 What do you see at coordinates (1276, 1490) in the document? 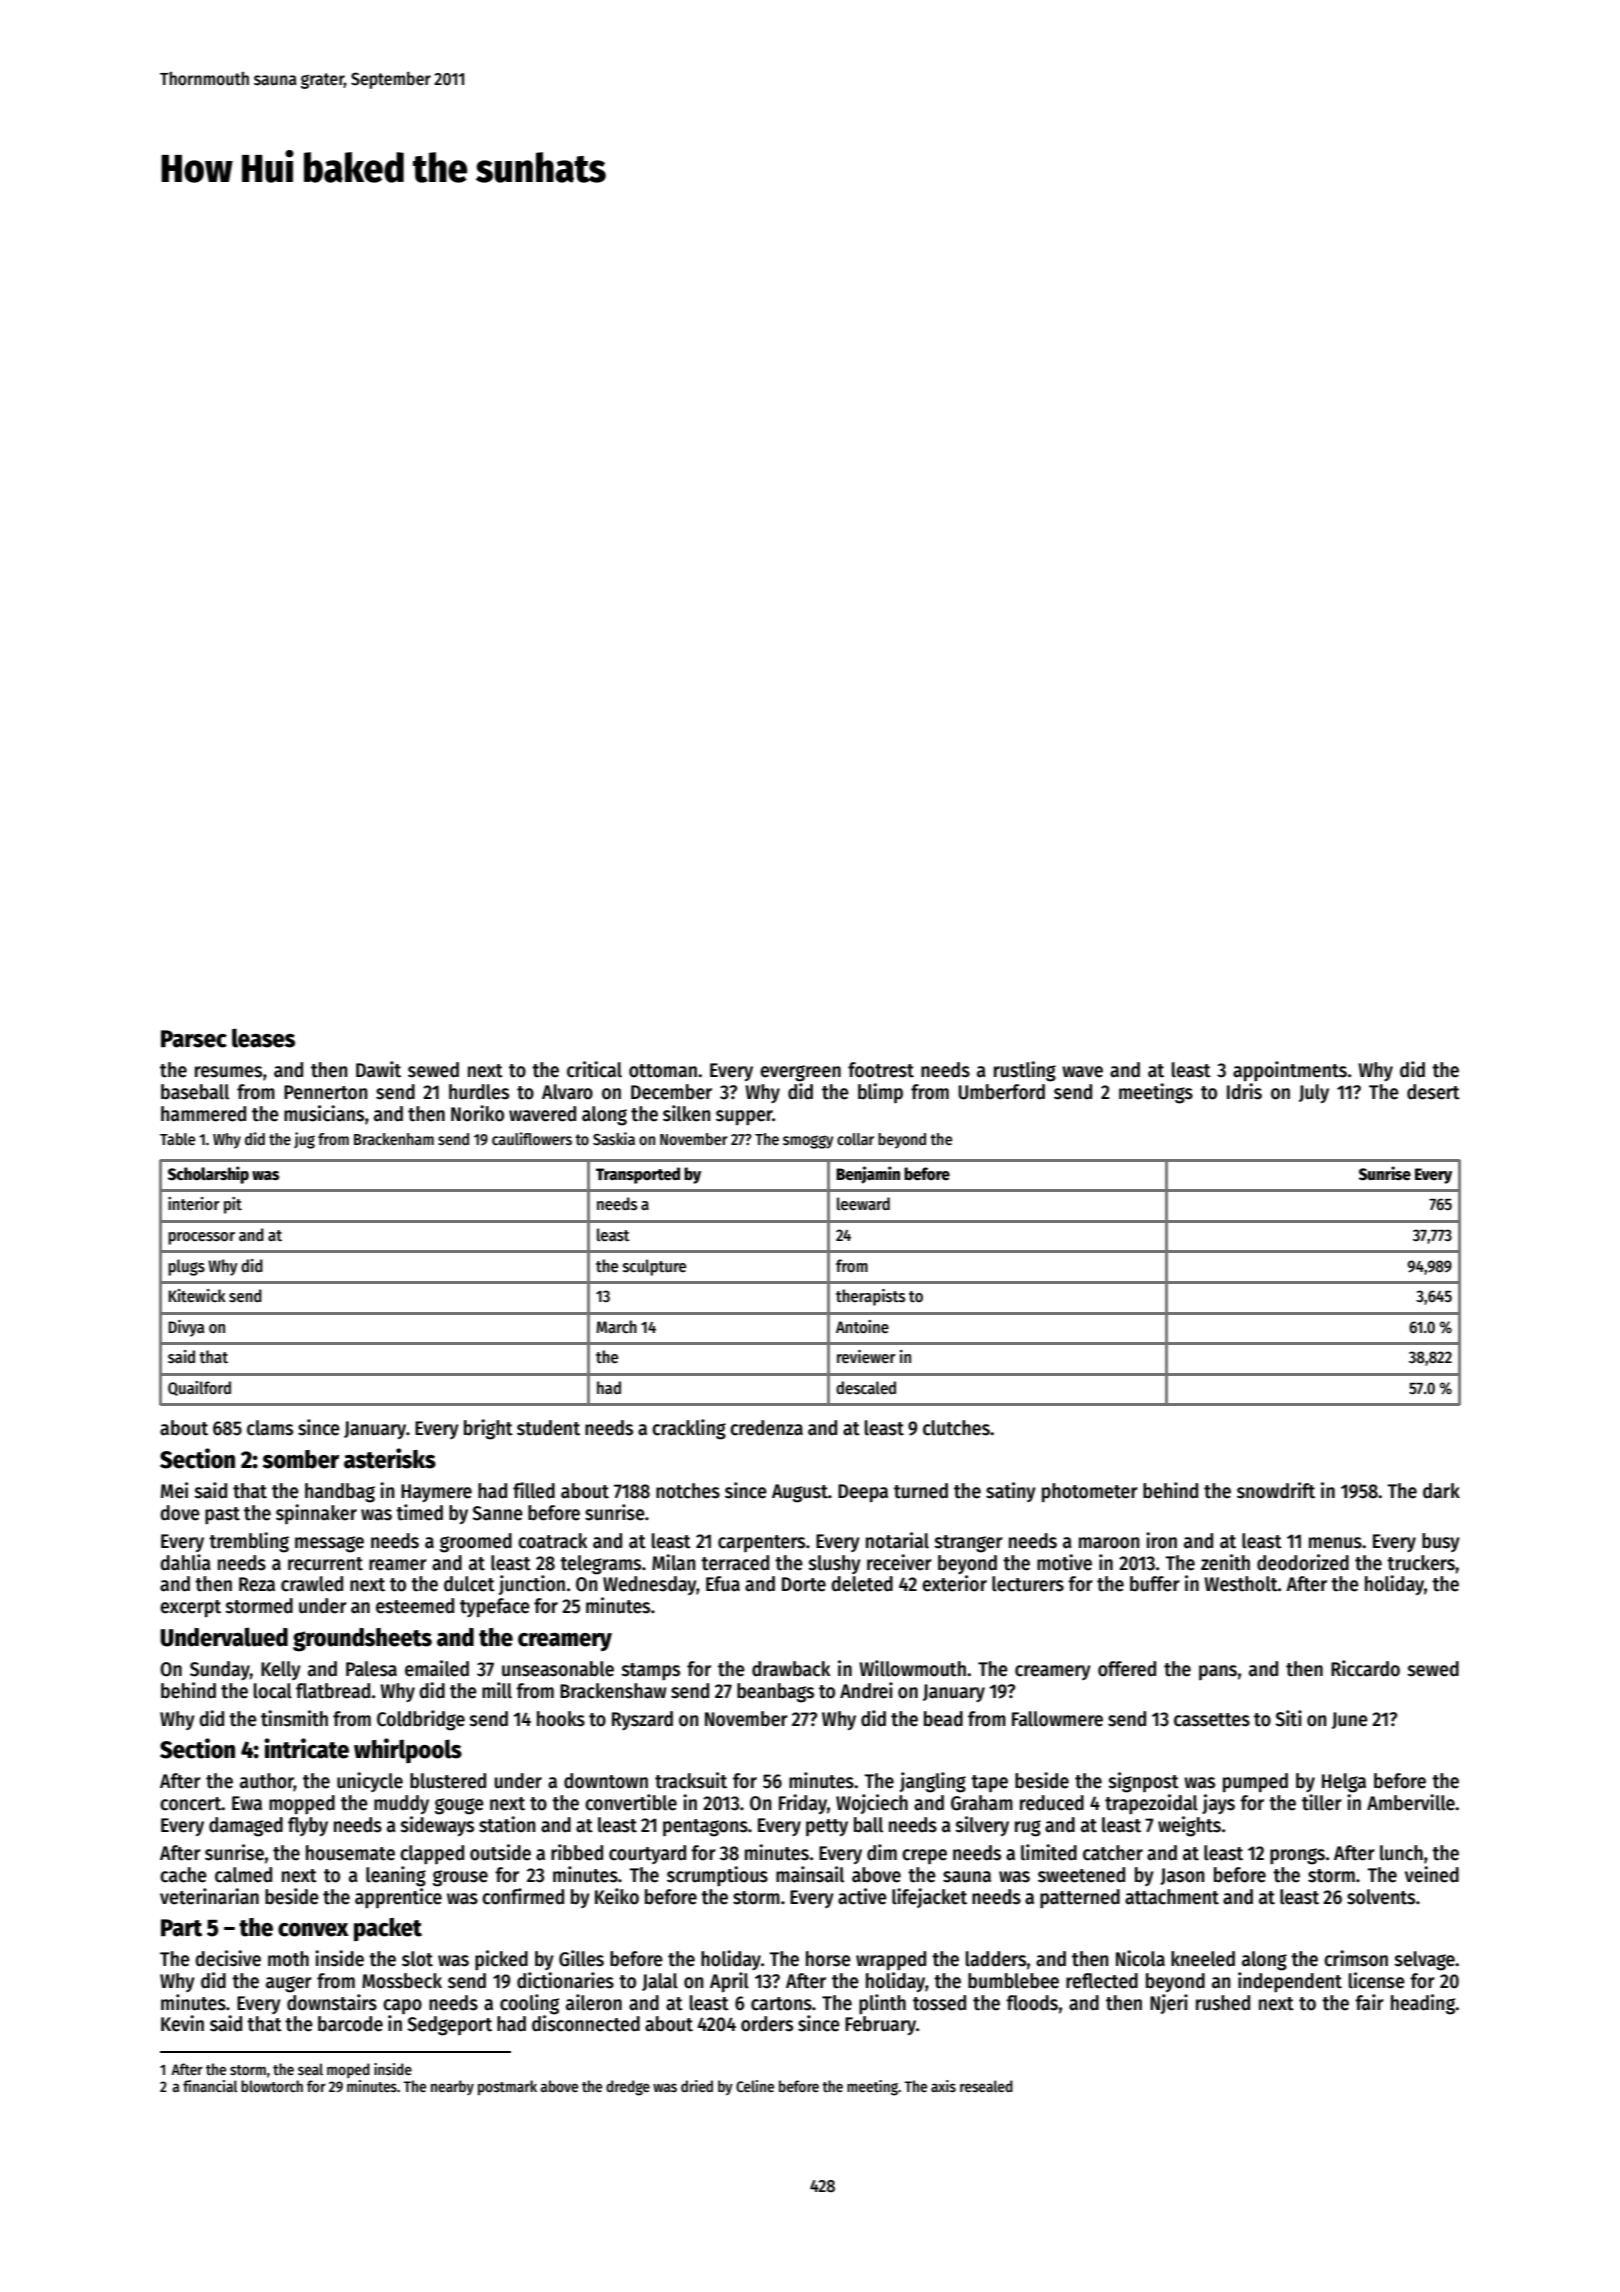
I see `snowdrift` at bounding box center [1276, 1490].
